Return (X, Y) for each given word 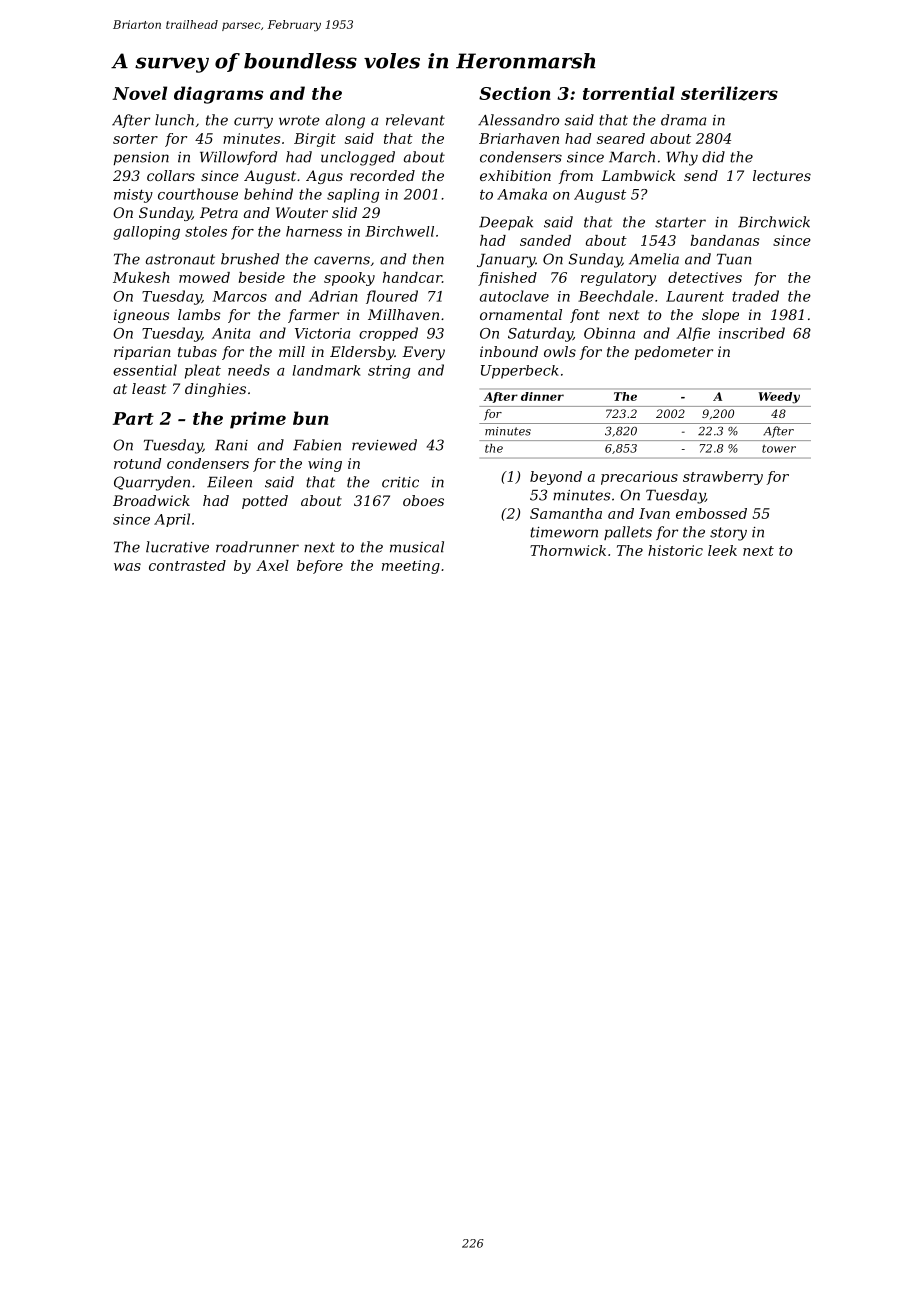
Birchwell (399, 231)
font (585, 316)
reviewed (384, 445)
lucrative (177, 547)
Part (133, 418)
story (728, 534)
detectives (705, 277)
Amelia (654, 259)
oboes (423, 500)
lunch (174, 120)
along (345, 121)
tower (779, 448)
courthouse (198, 194)
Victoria (323, 333)
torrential (629, 93)
